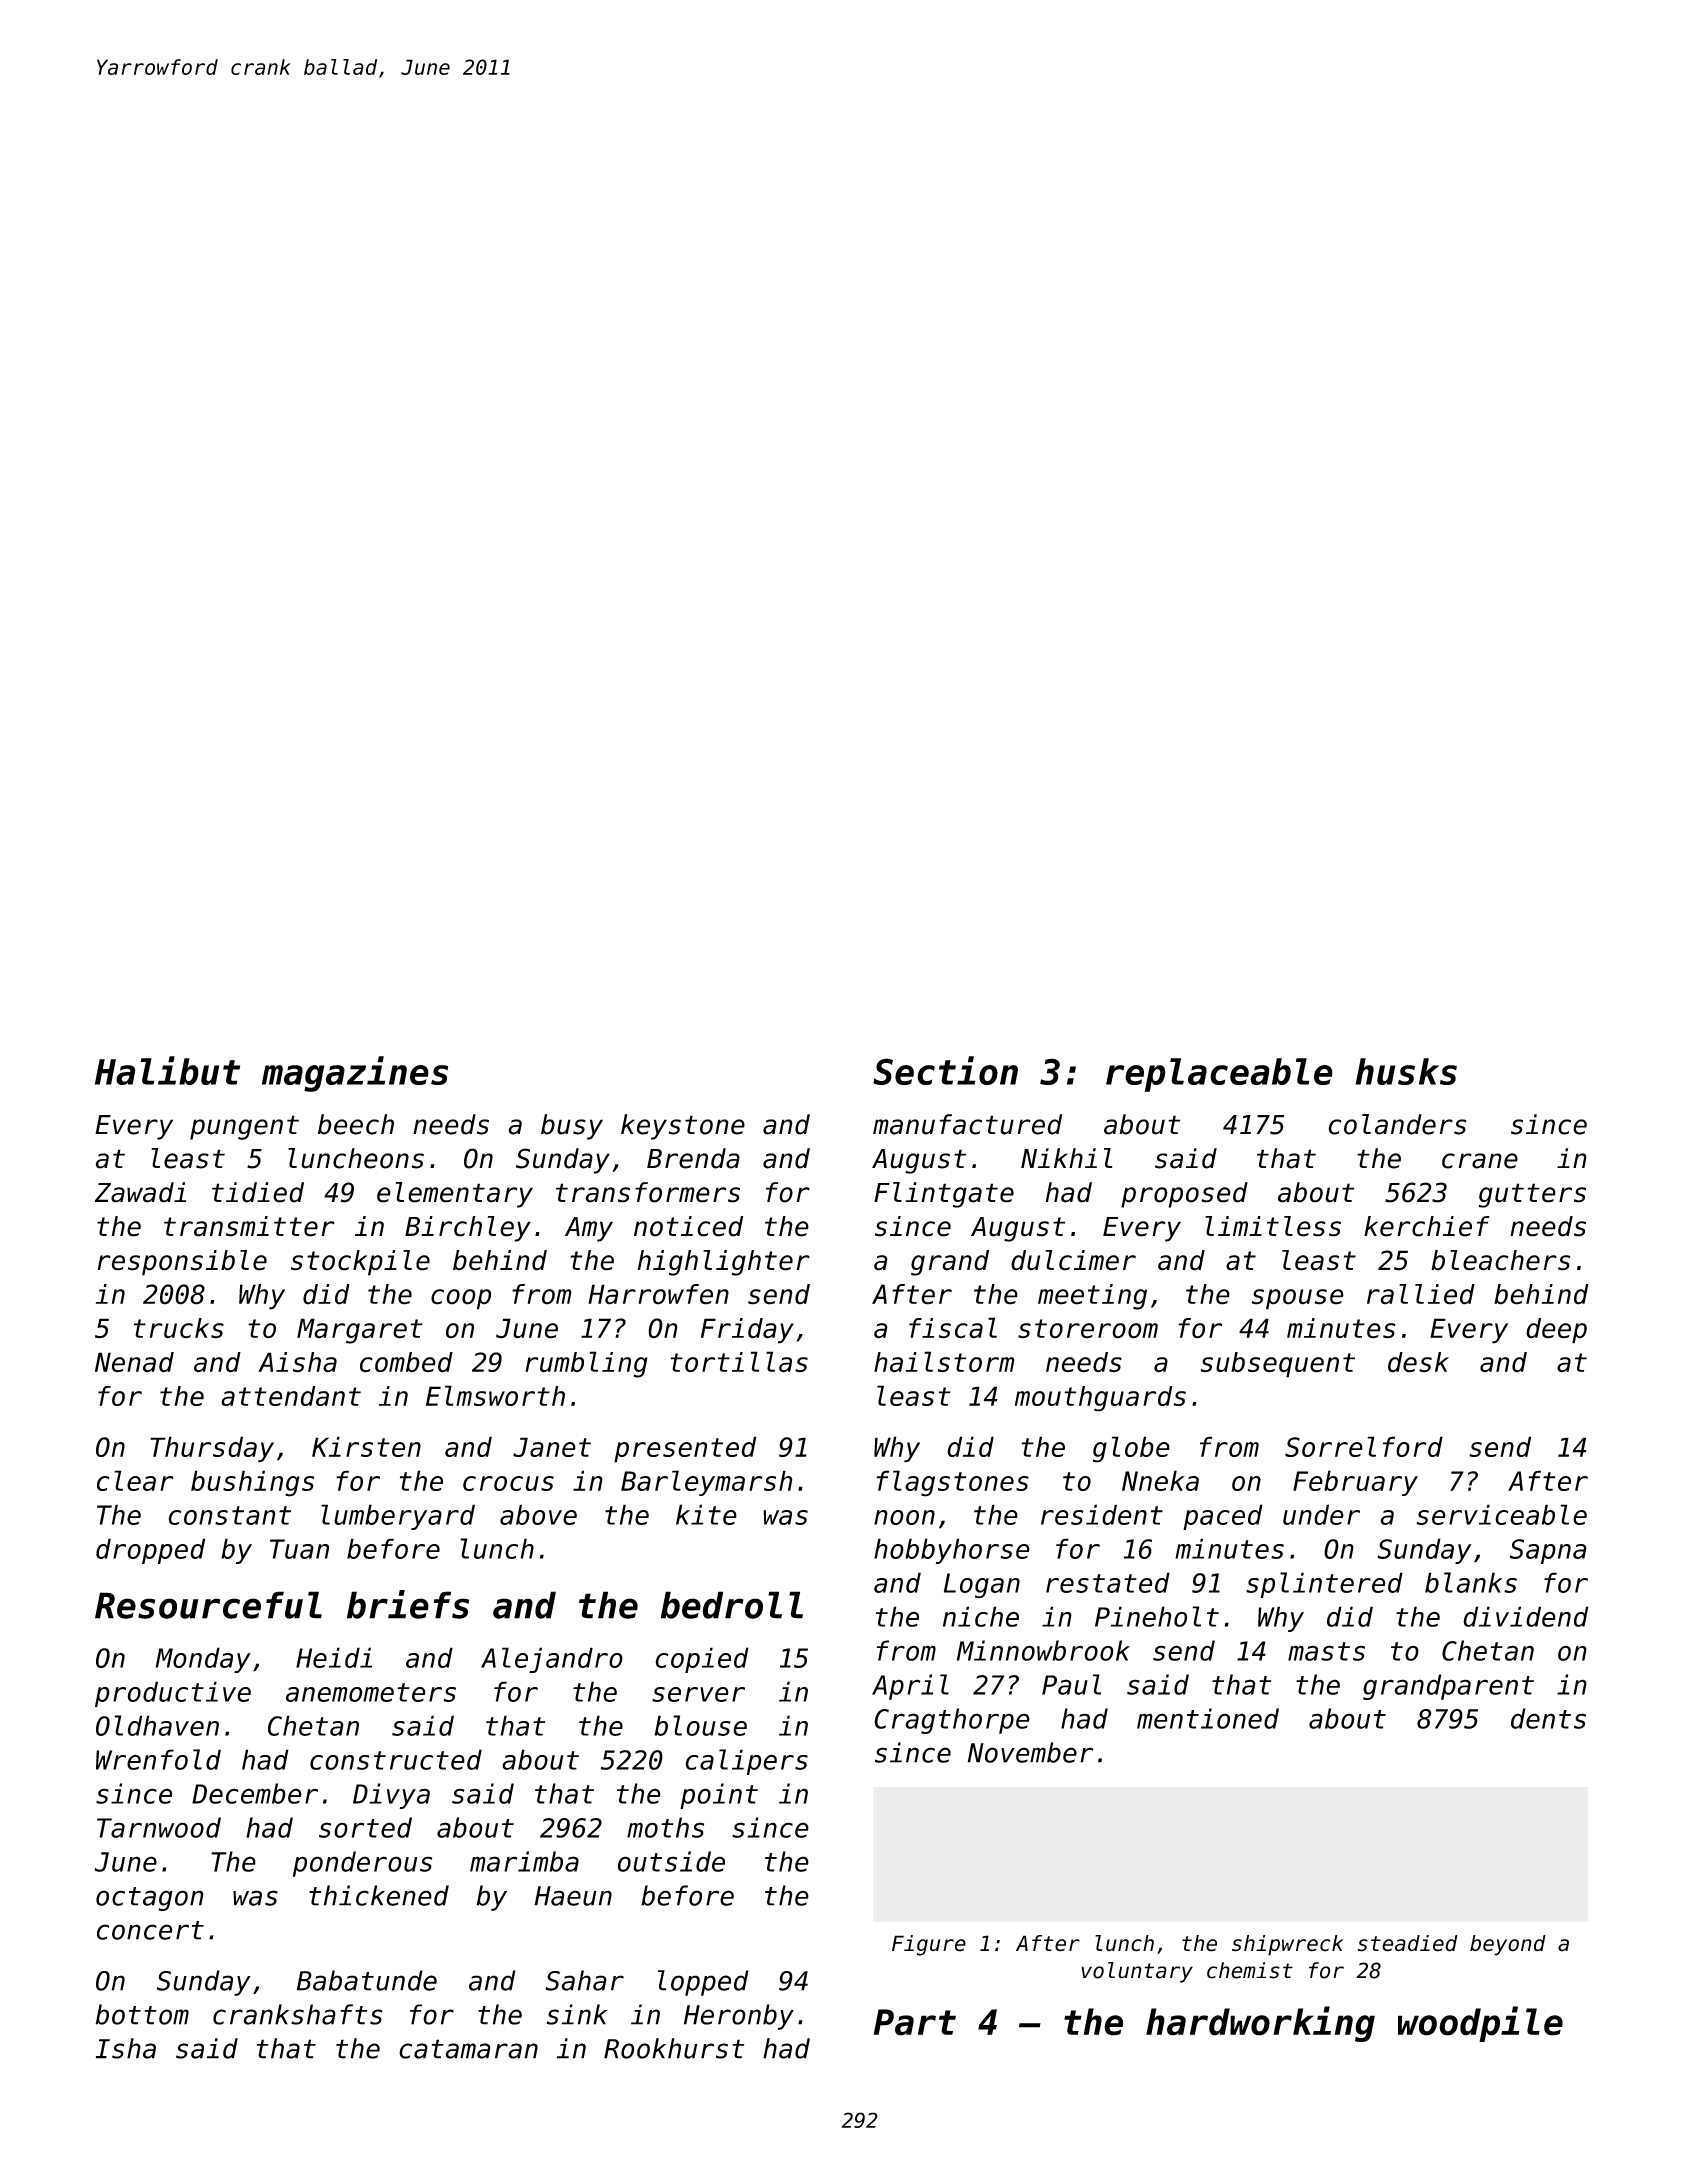 The height and width of the screenshot is (2178, 1683). What do you see at coordinates (945, 1070) in the screenshot?
I see `Section` at bounding box center [945, 1070].
